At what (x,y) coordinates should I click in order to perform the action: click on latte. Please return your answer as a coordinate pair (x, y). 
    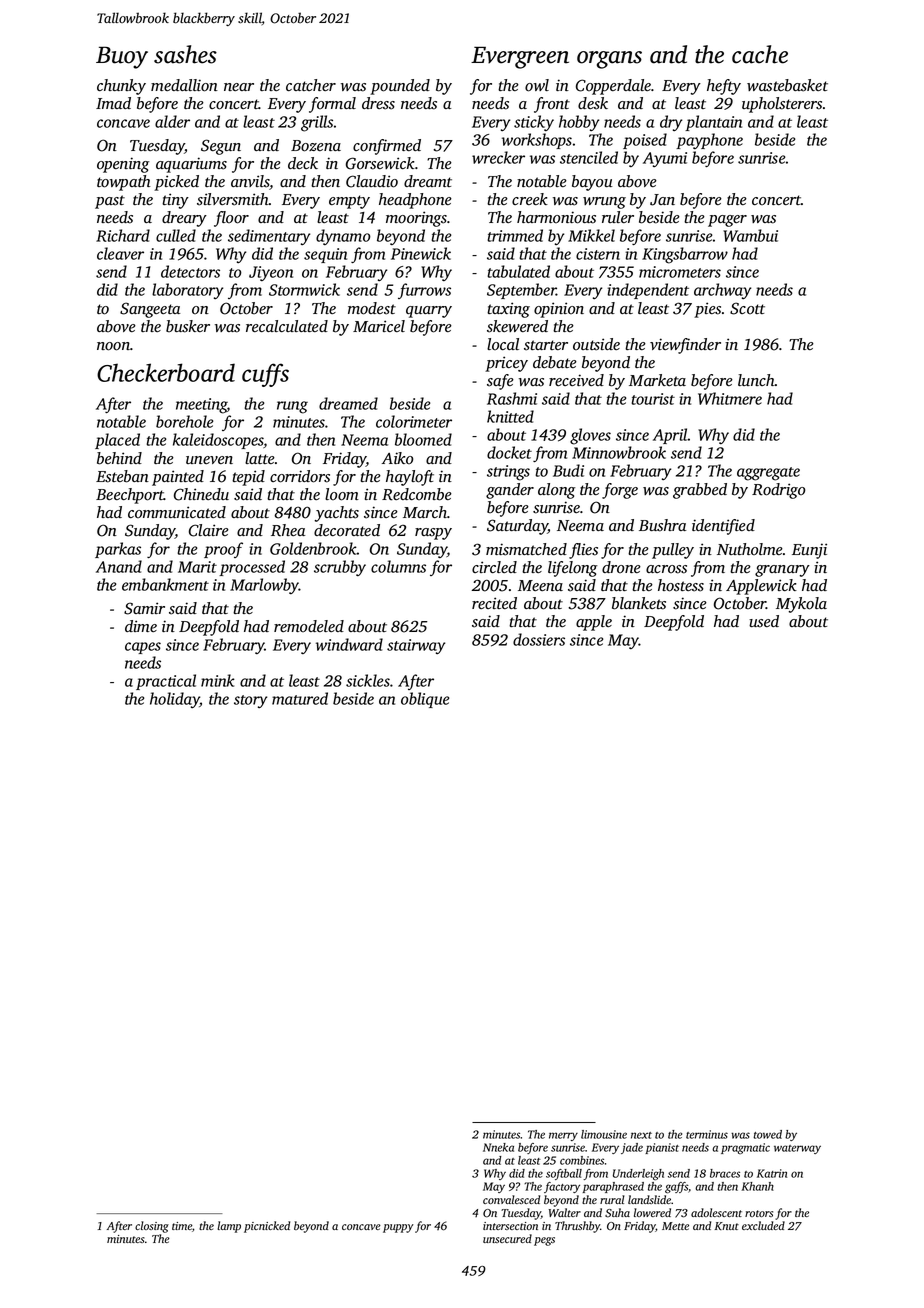
    Looking at the image, I should click on (260, 458).
